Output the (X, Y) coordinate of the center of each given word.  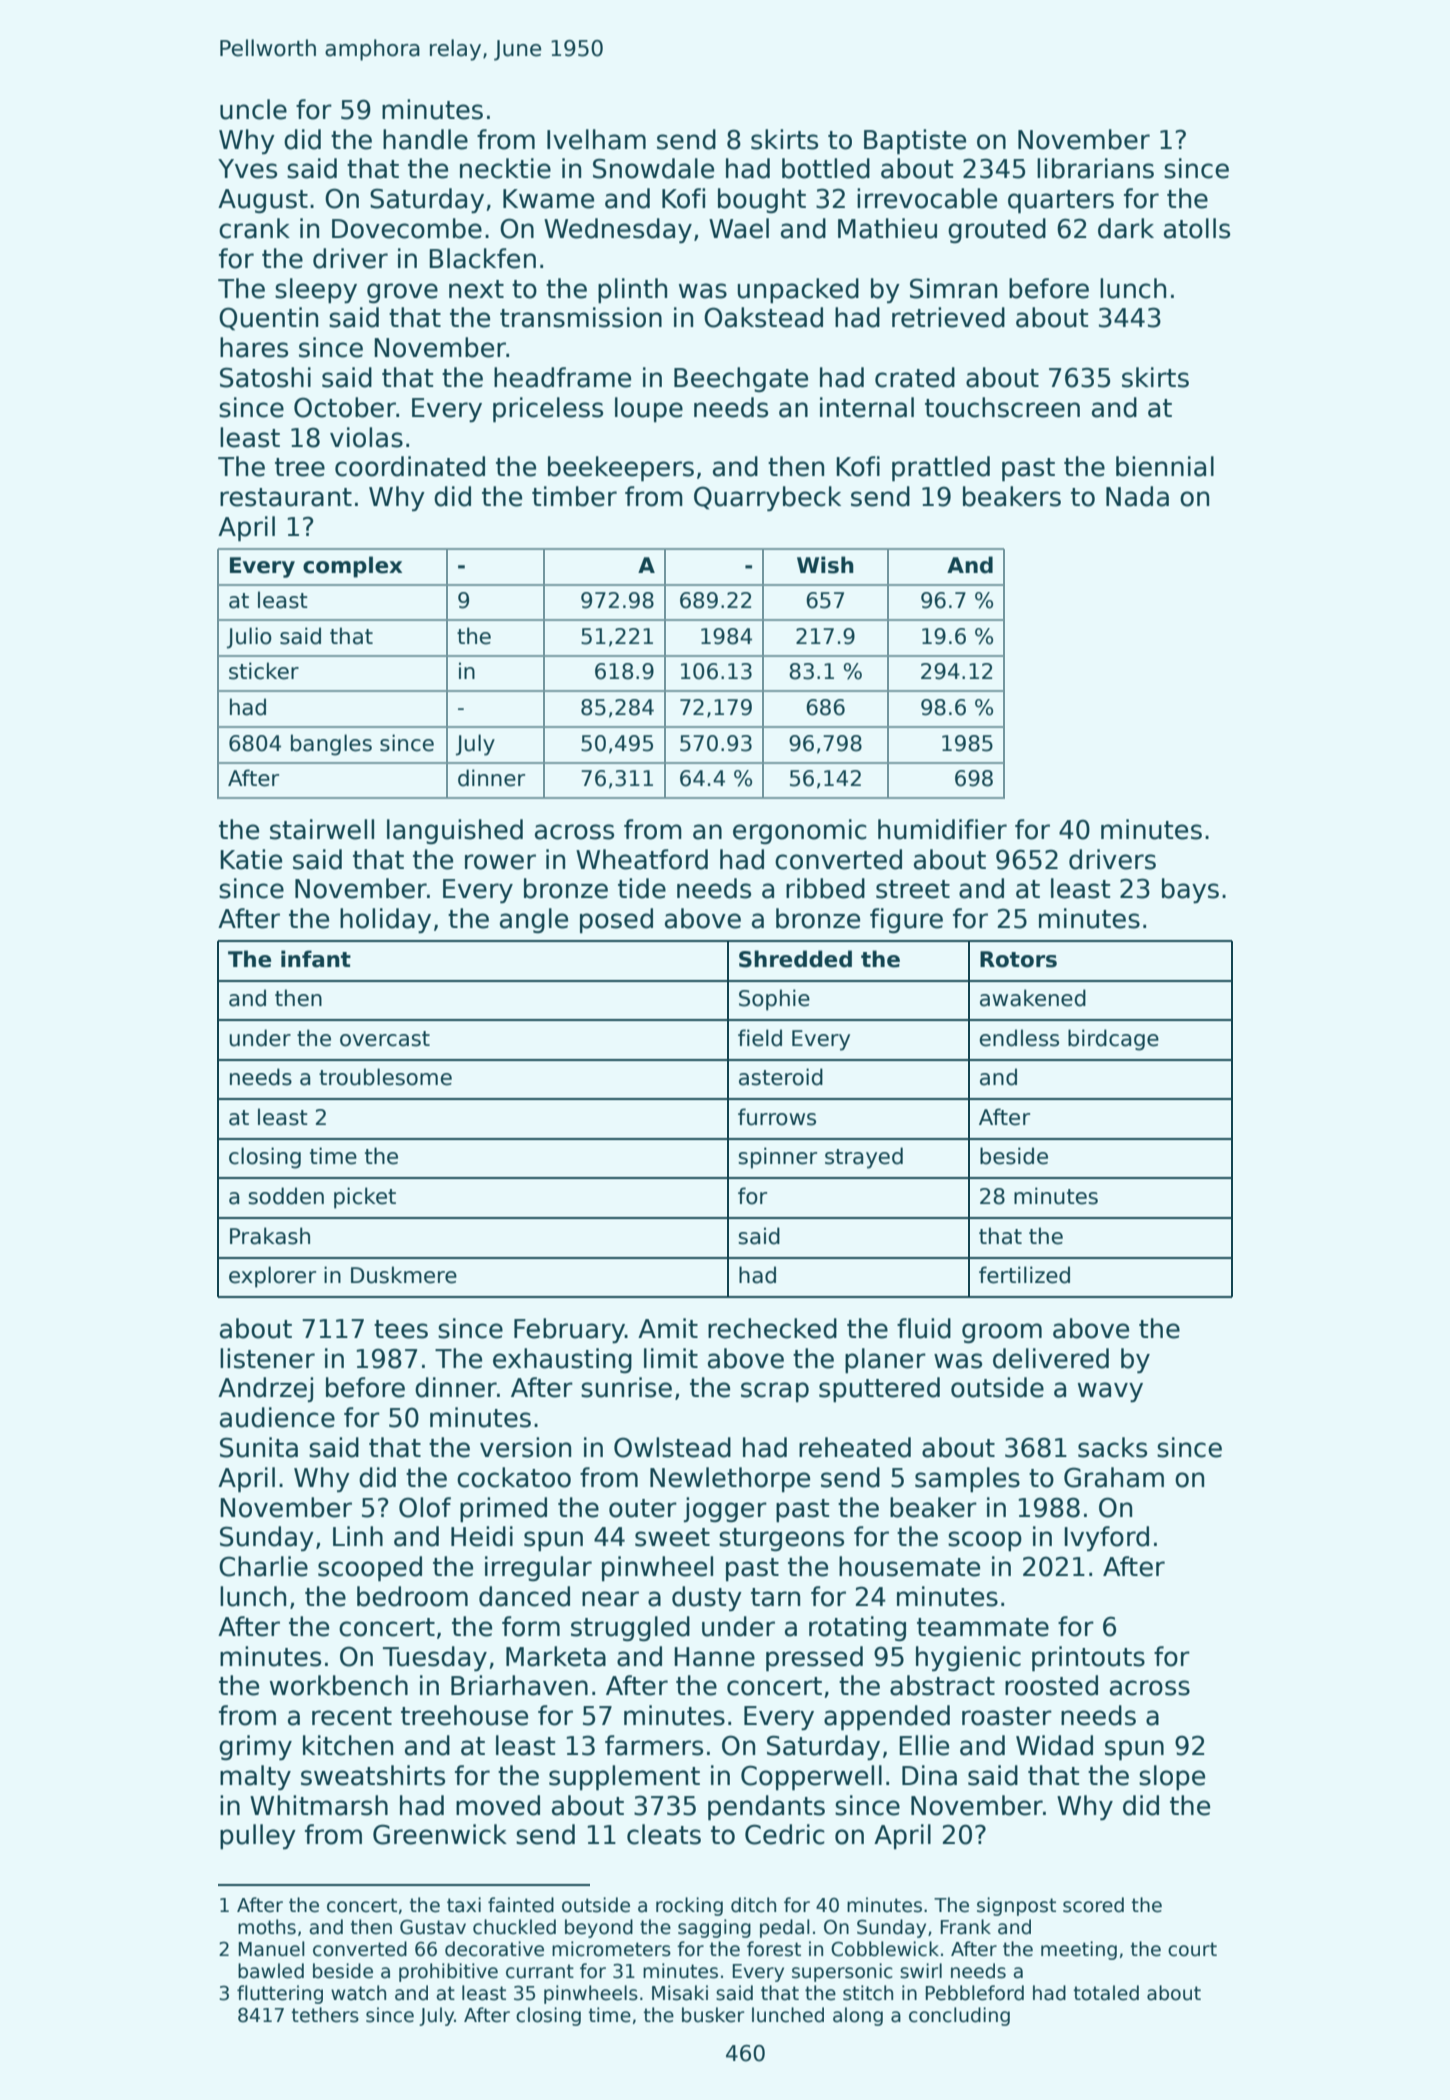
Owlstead (672, 1447)
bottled (826, 168)
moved (498, 1805)
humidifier (942, 829)
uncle (253, 109)
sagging (714, 1928)
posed (616, 920)
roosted (1051, 1685)
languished (455, 831)
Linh (358, 1536)
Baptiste (915, 141)
